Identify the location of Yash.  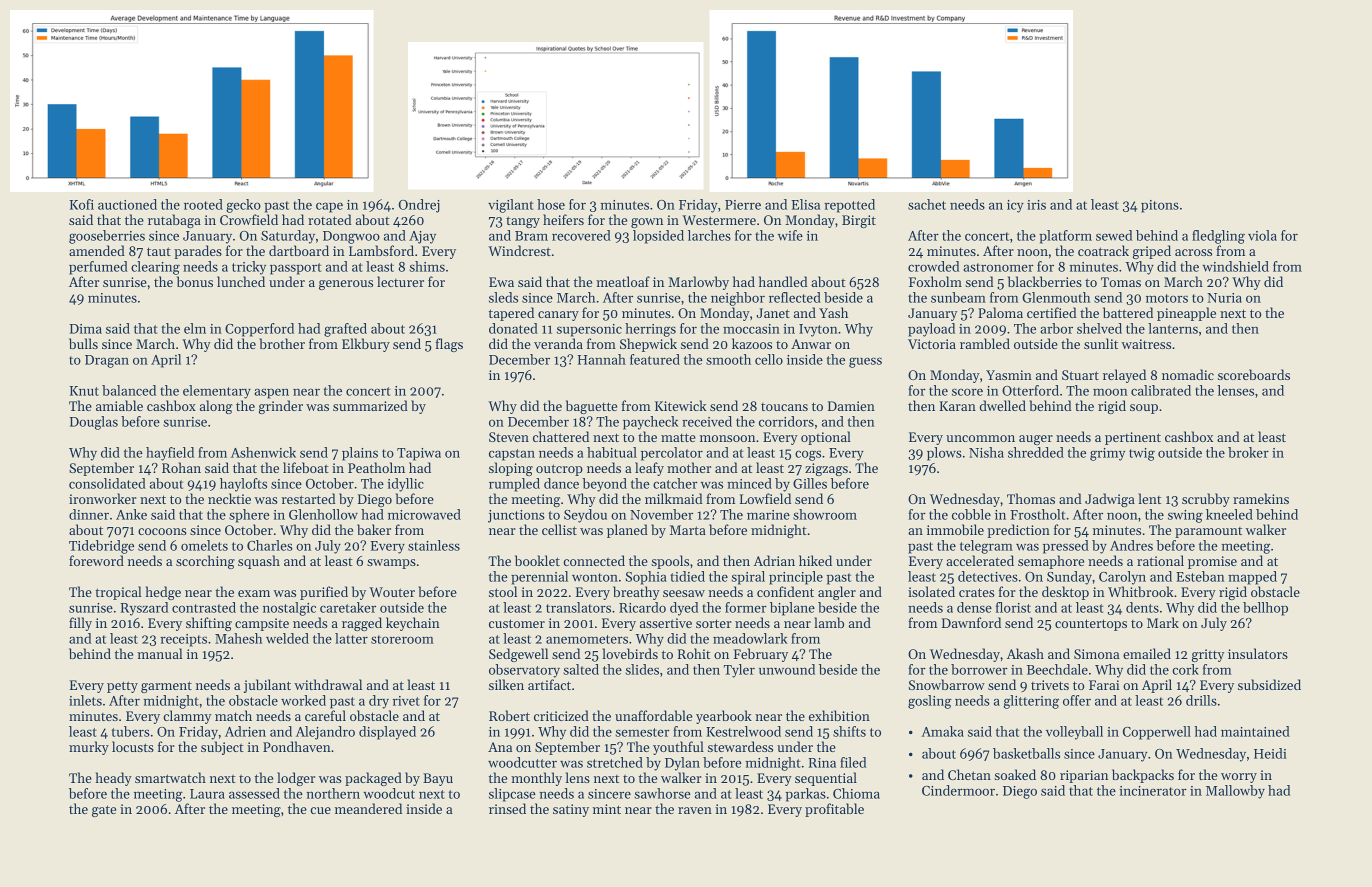
(833, 312).
